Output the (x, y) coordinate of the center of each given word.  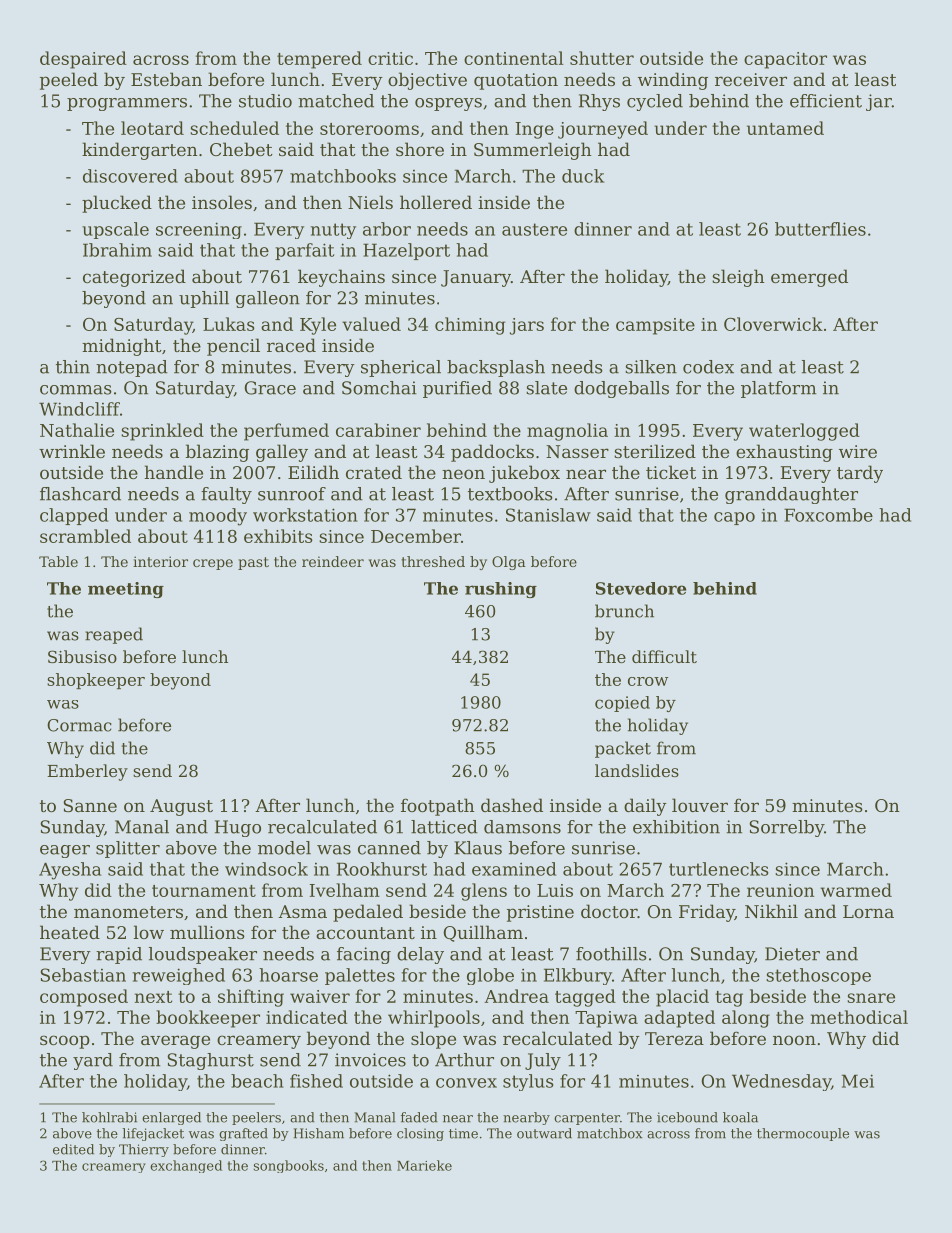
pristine (540, 913)
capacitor (785, 60)
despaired (83, 60)
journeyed (603, 130)
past (253, 563)
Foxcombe (828, 515)
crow (648, 681)
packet (623, 749)
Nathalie (77, 430)
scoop (65, 1042)
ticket (671, 472)
